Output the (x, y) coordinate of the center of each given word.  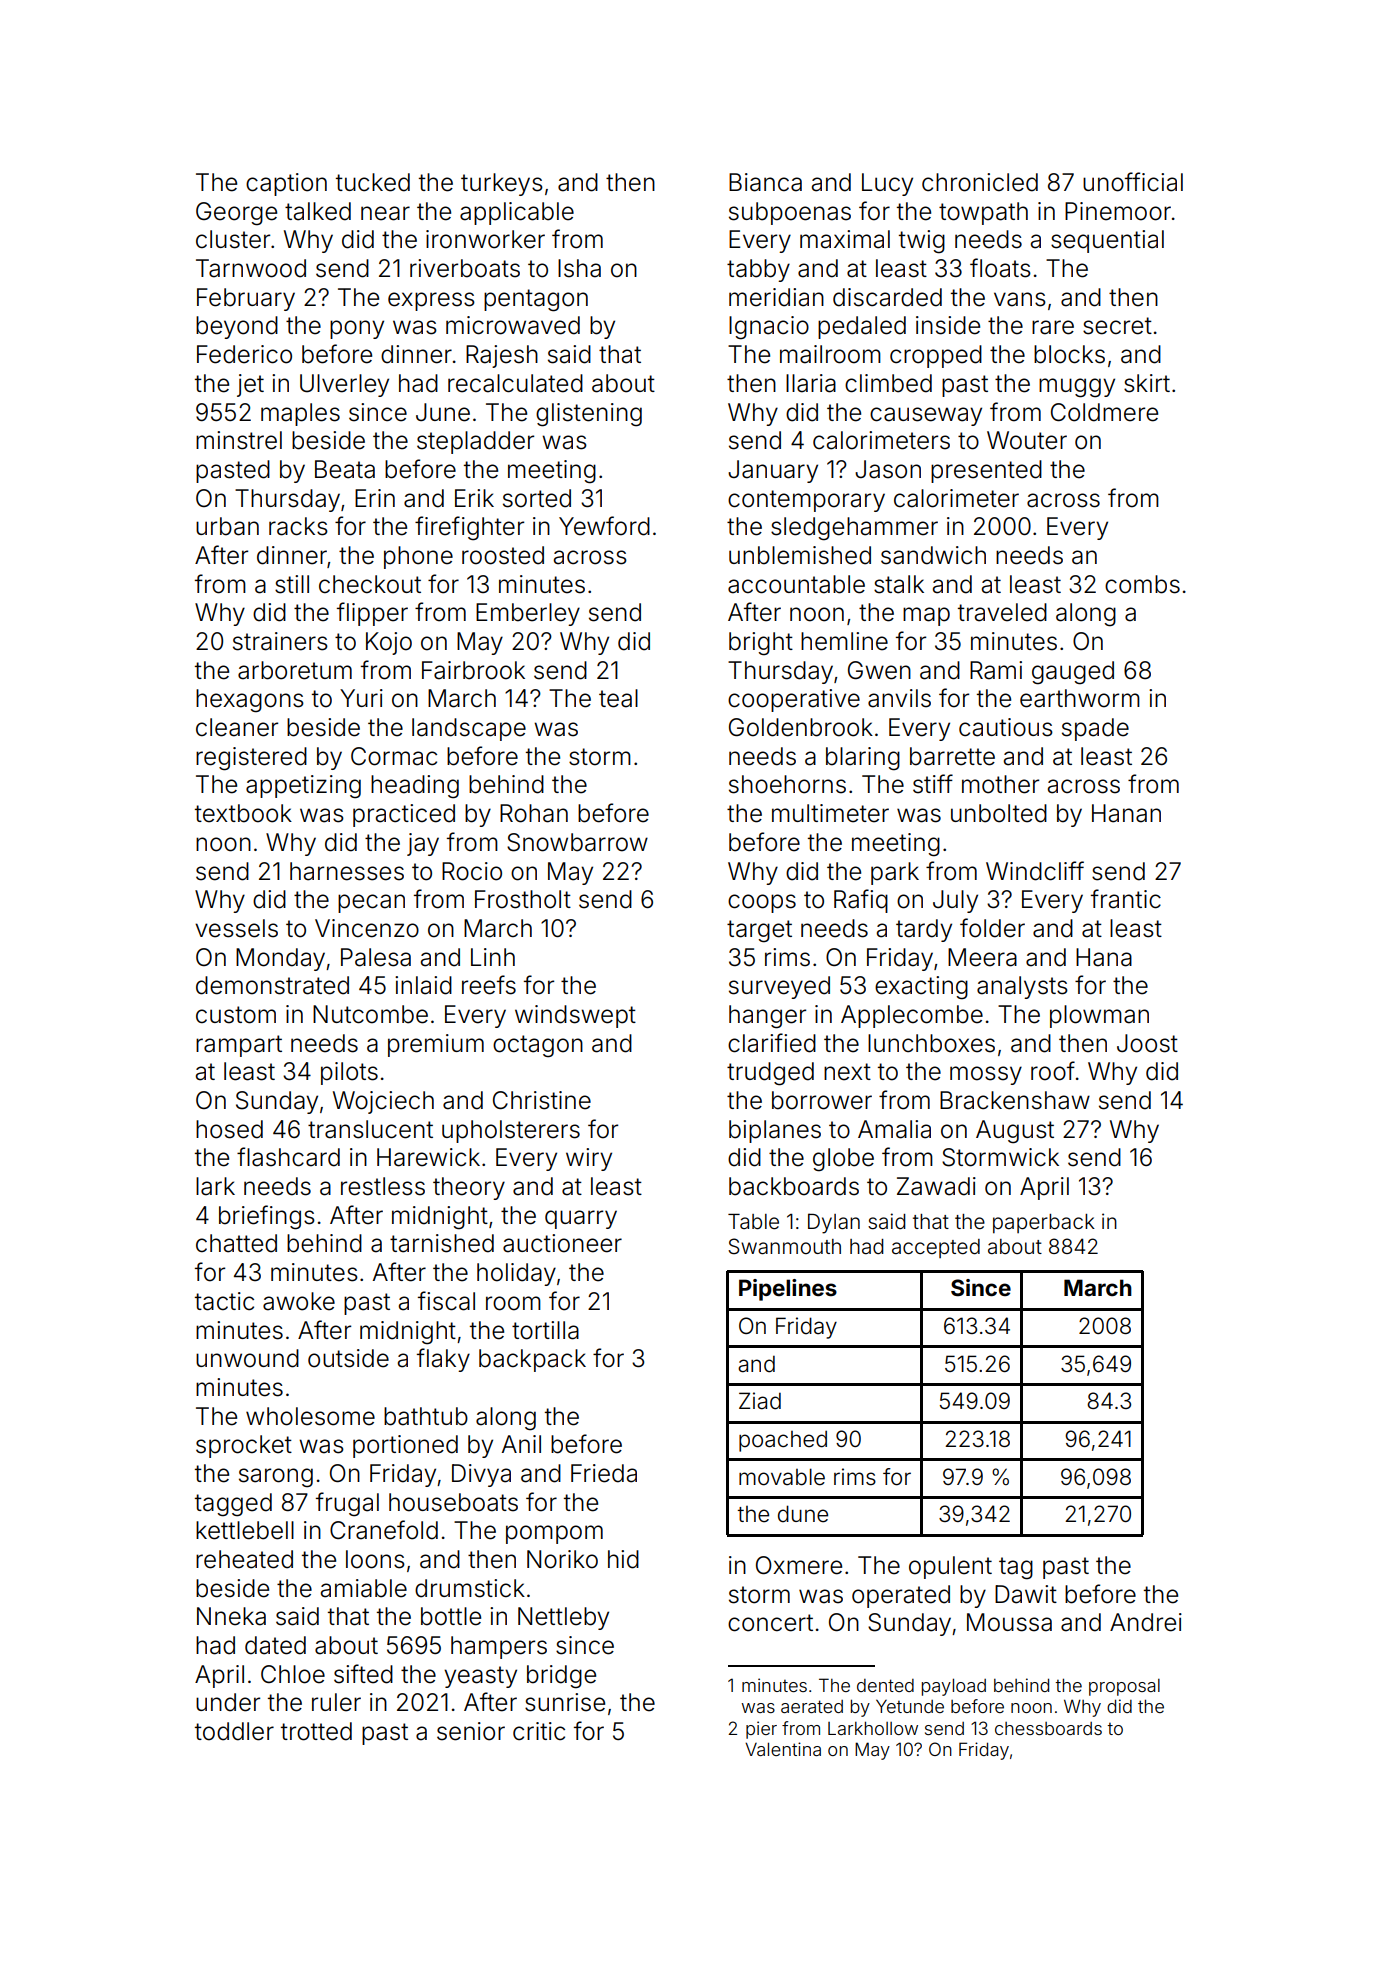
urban (227, 526)
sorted (537, 498)
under (228, 1702)
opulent (950, 1567)
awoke (299, 1301)
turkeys (502, 184)
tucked (373, 182)
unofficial (1133, 182)
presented (986, 471)
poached (783, 1441)
